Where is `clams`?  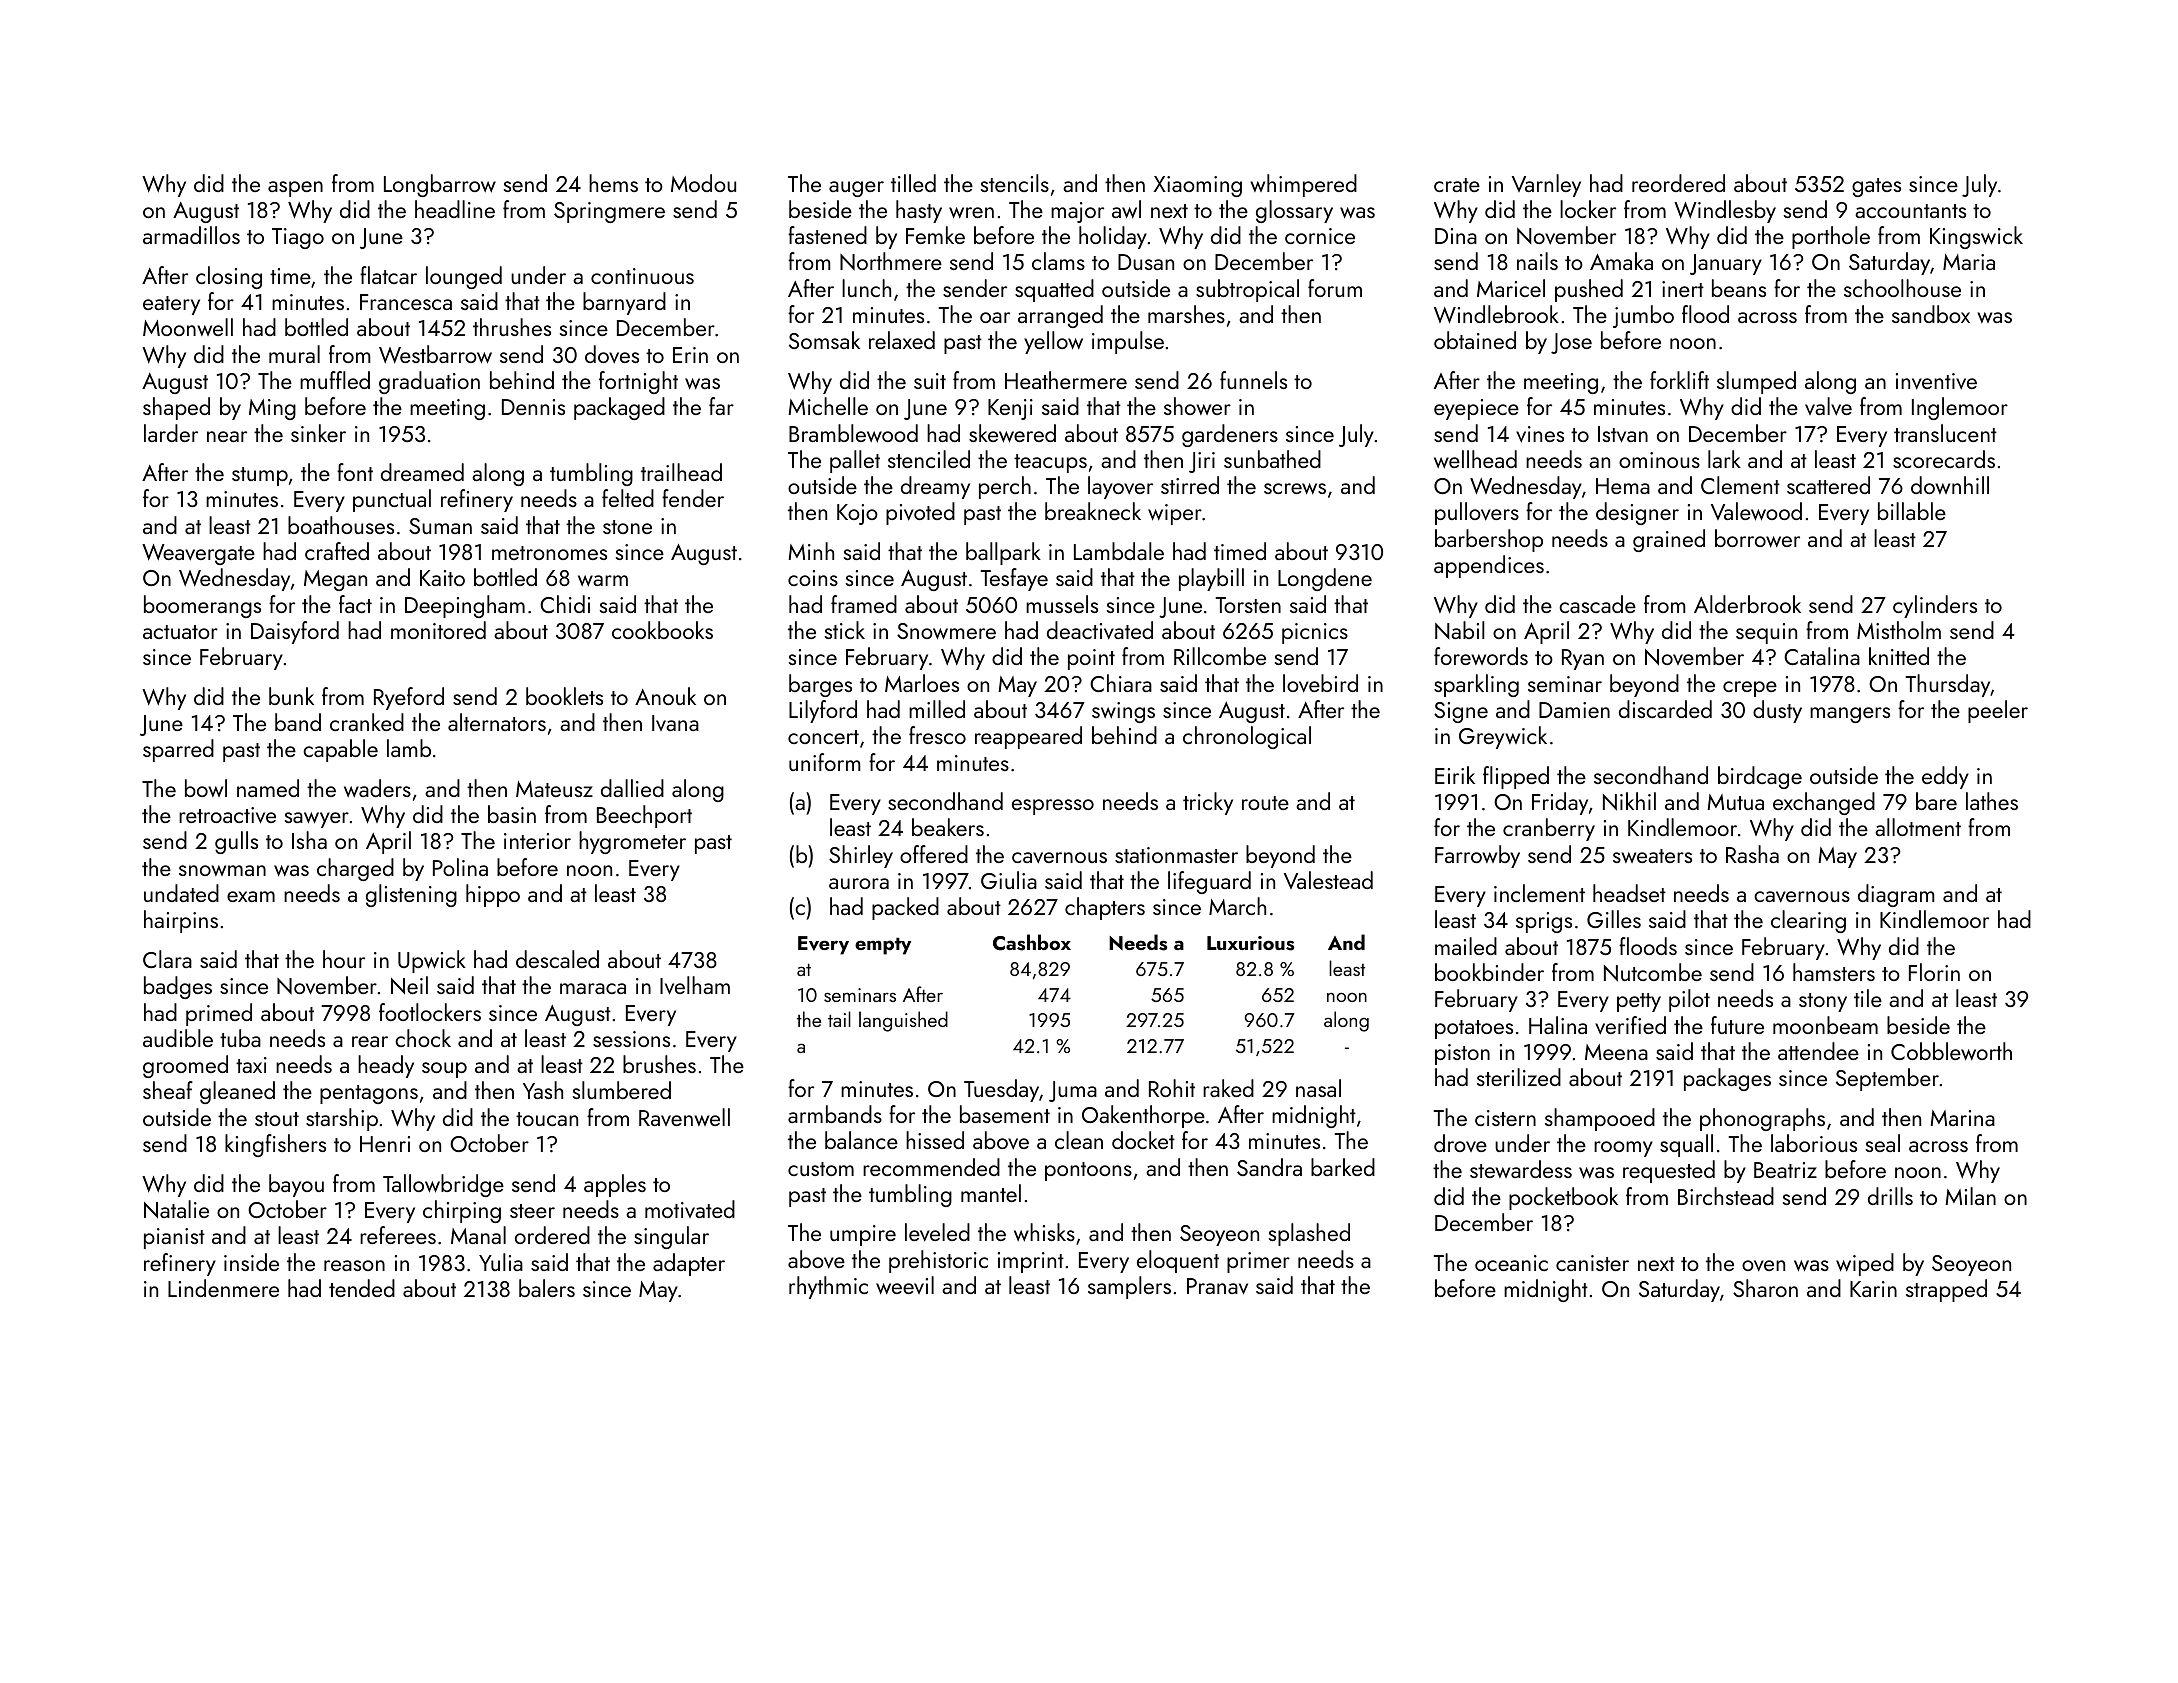 clams is located at coordinates (1058, 261).
